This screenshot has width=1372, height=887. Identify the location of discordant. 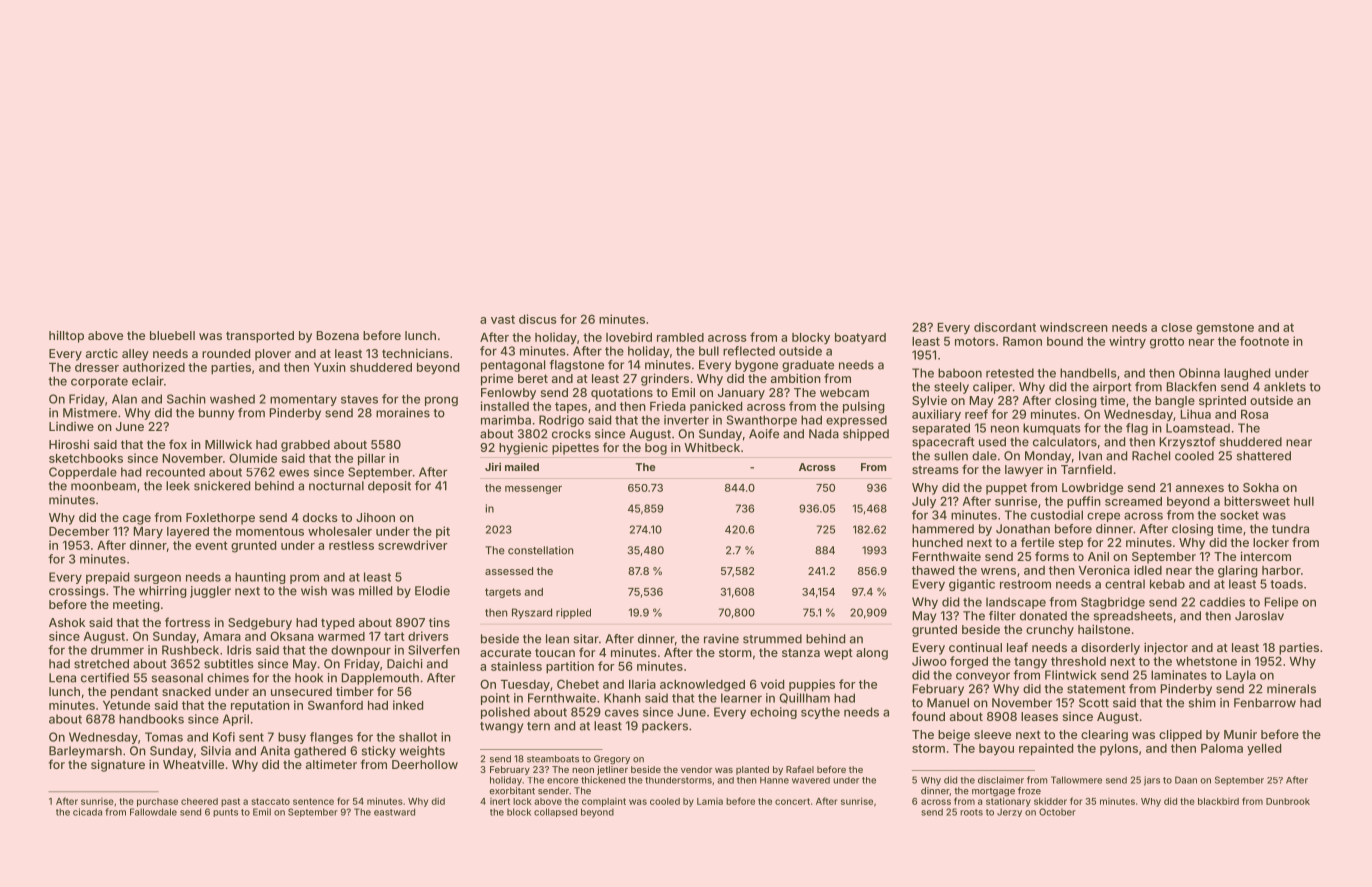
(1005, 327).
